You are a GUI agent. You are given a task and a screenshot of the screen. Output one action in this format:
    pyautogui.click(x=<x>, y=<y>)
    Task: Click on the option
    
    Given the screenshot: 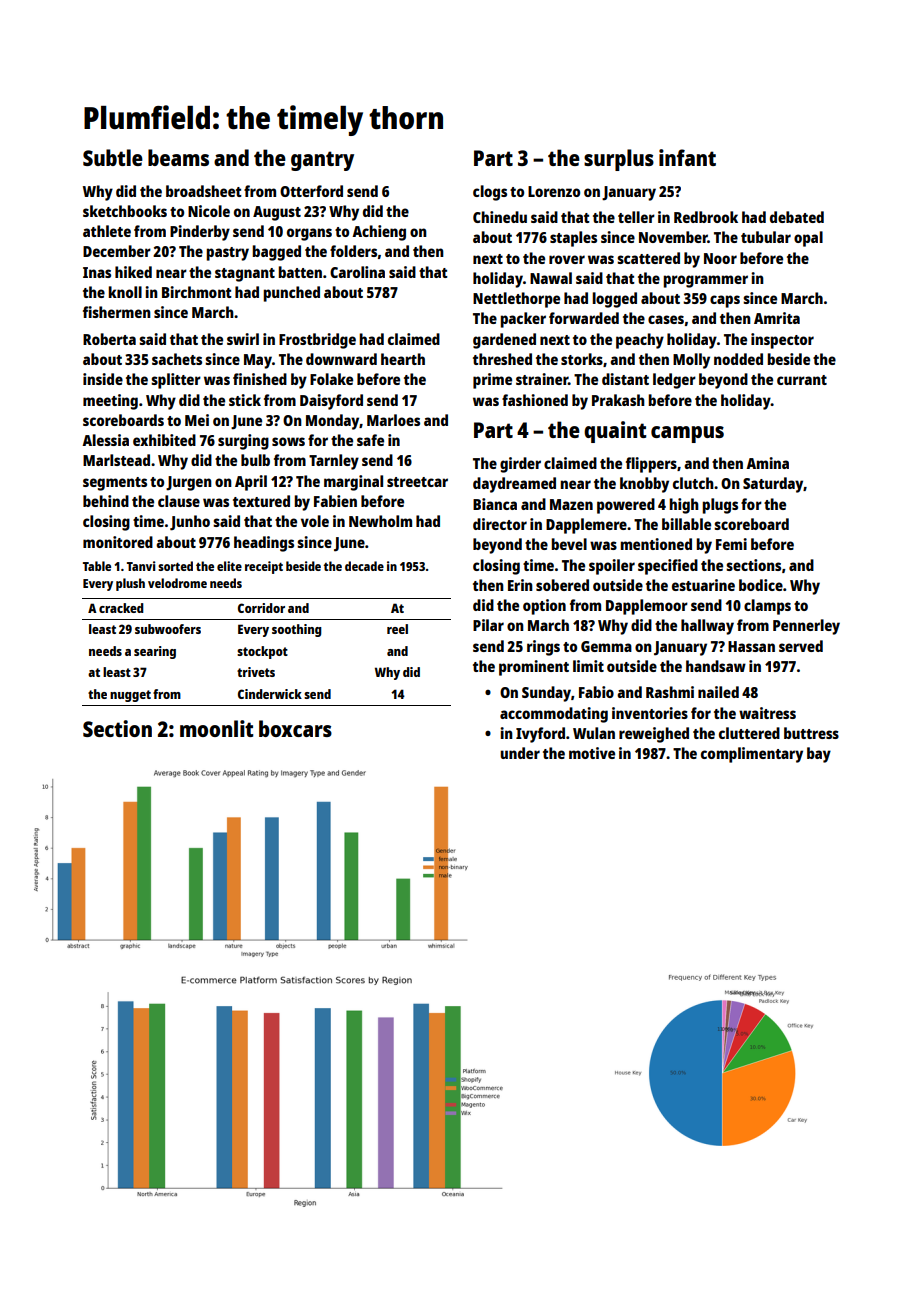 What is the action you would take?
    pyautogui.click(x=544, y=607)
